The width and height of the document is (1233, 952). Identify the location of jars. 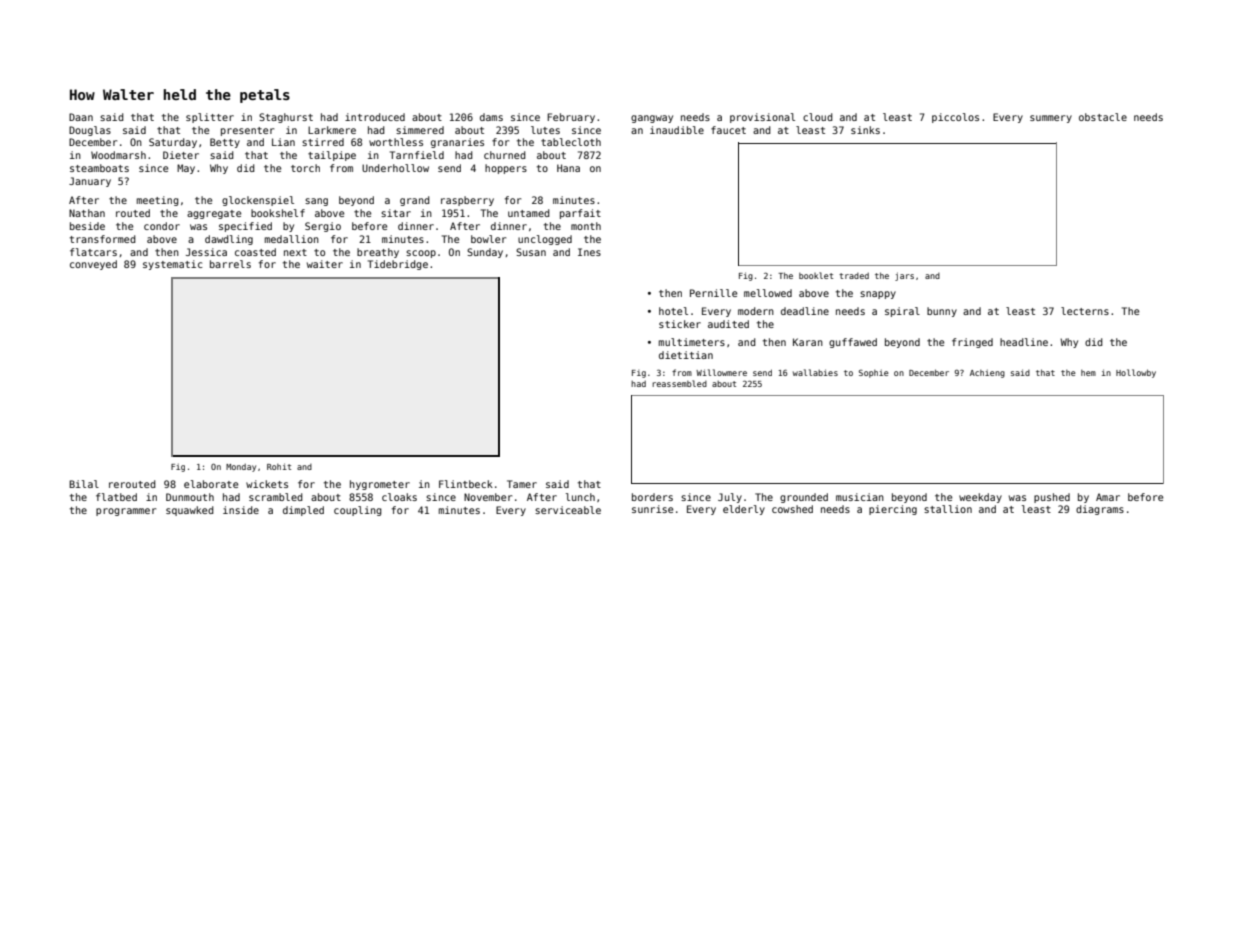
(904, 276).
